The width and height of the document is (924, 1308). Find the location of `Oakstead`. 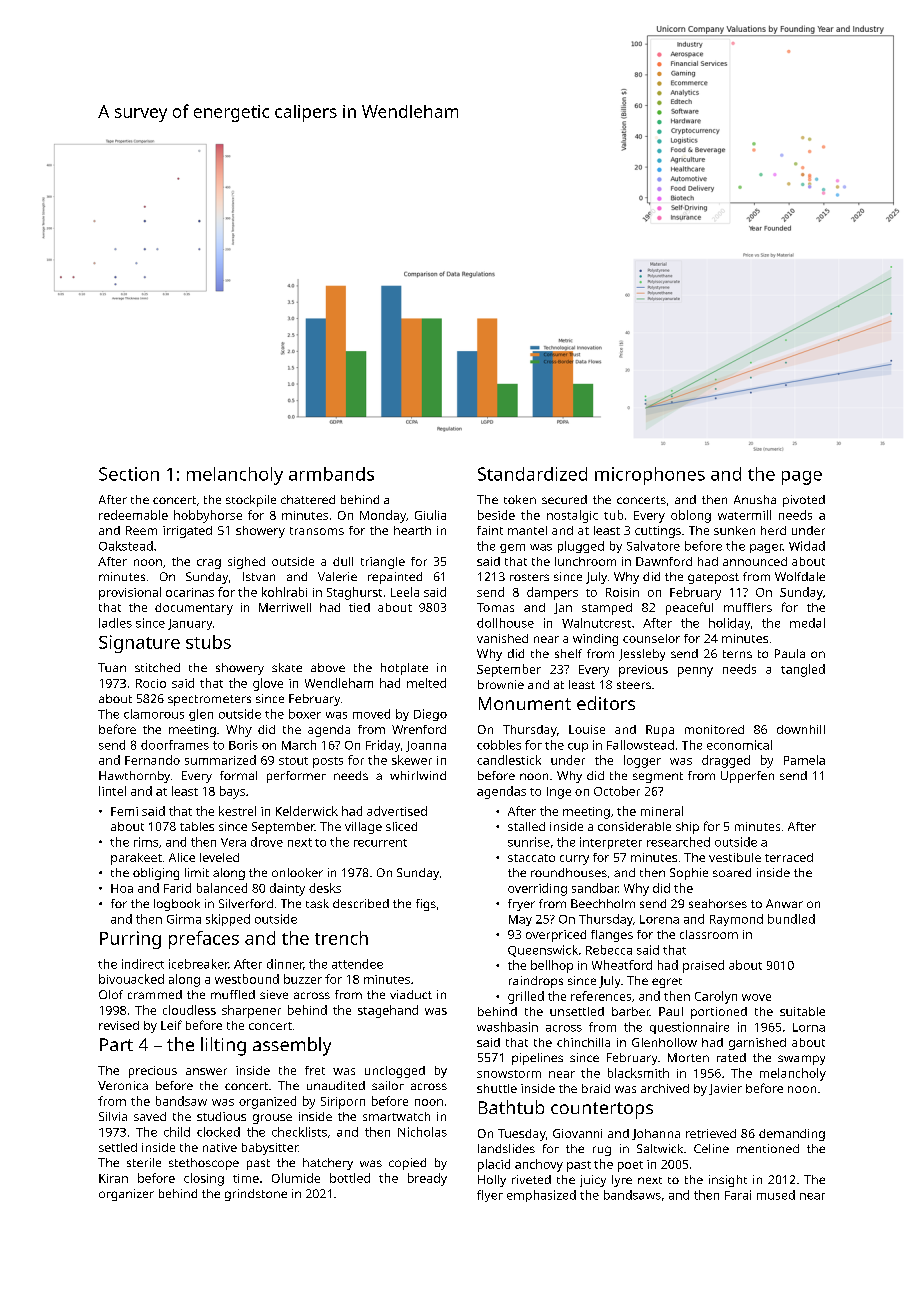

Oakstead is located at coordinates (126, 546).
